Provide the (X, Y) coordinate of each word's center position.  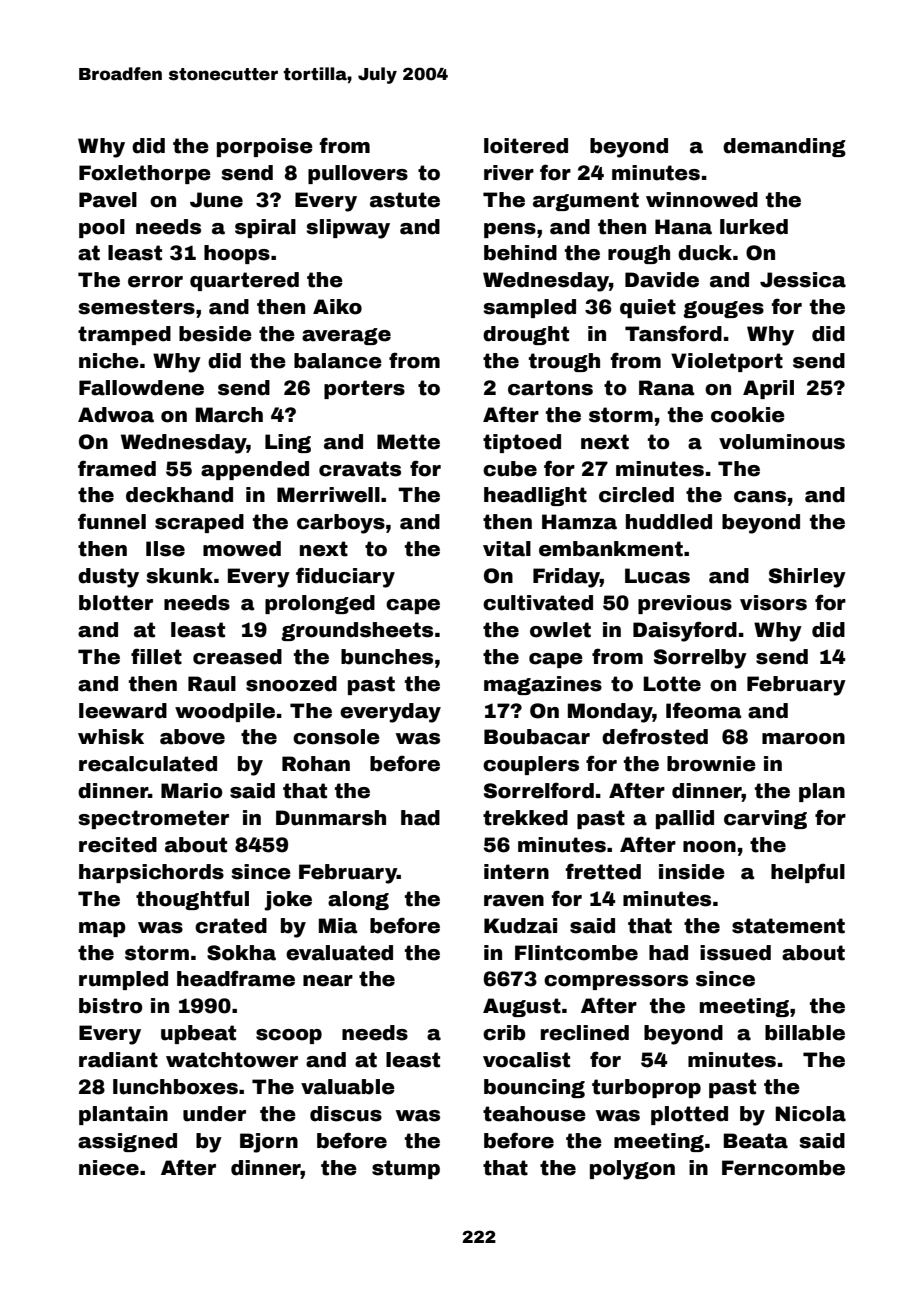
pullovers (358, 174)
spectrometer (153, 819)
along (358, 900)
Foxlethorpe (145, 174)
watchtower (232, 1060)
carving (765, 819)
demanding (784, 147)
